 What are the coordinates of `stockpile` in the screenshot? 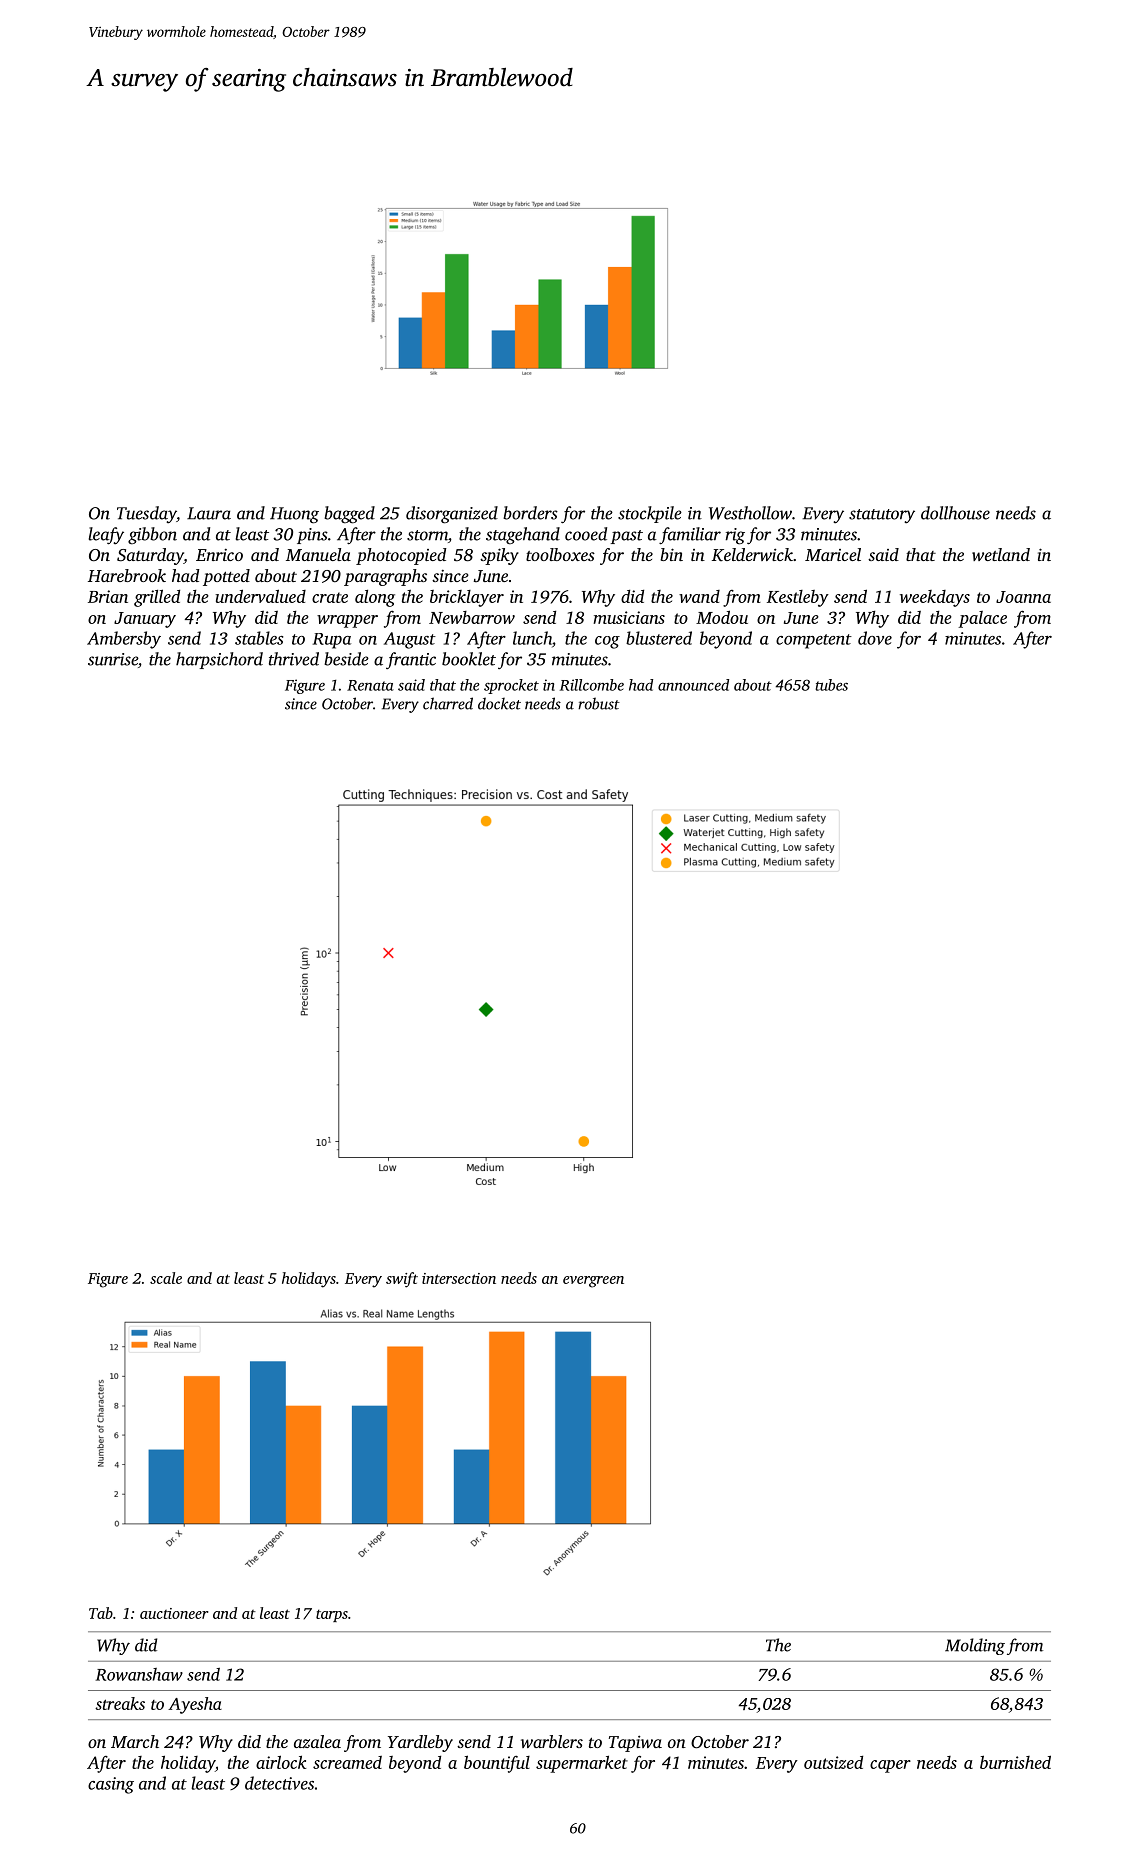 It's located at (650, 514).
